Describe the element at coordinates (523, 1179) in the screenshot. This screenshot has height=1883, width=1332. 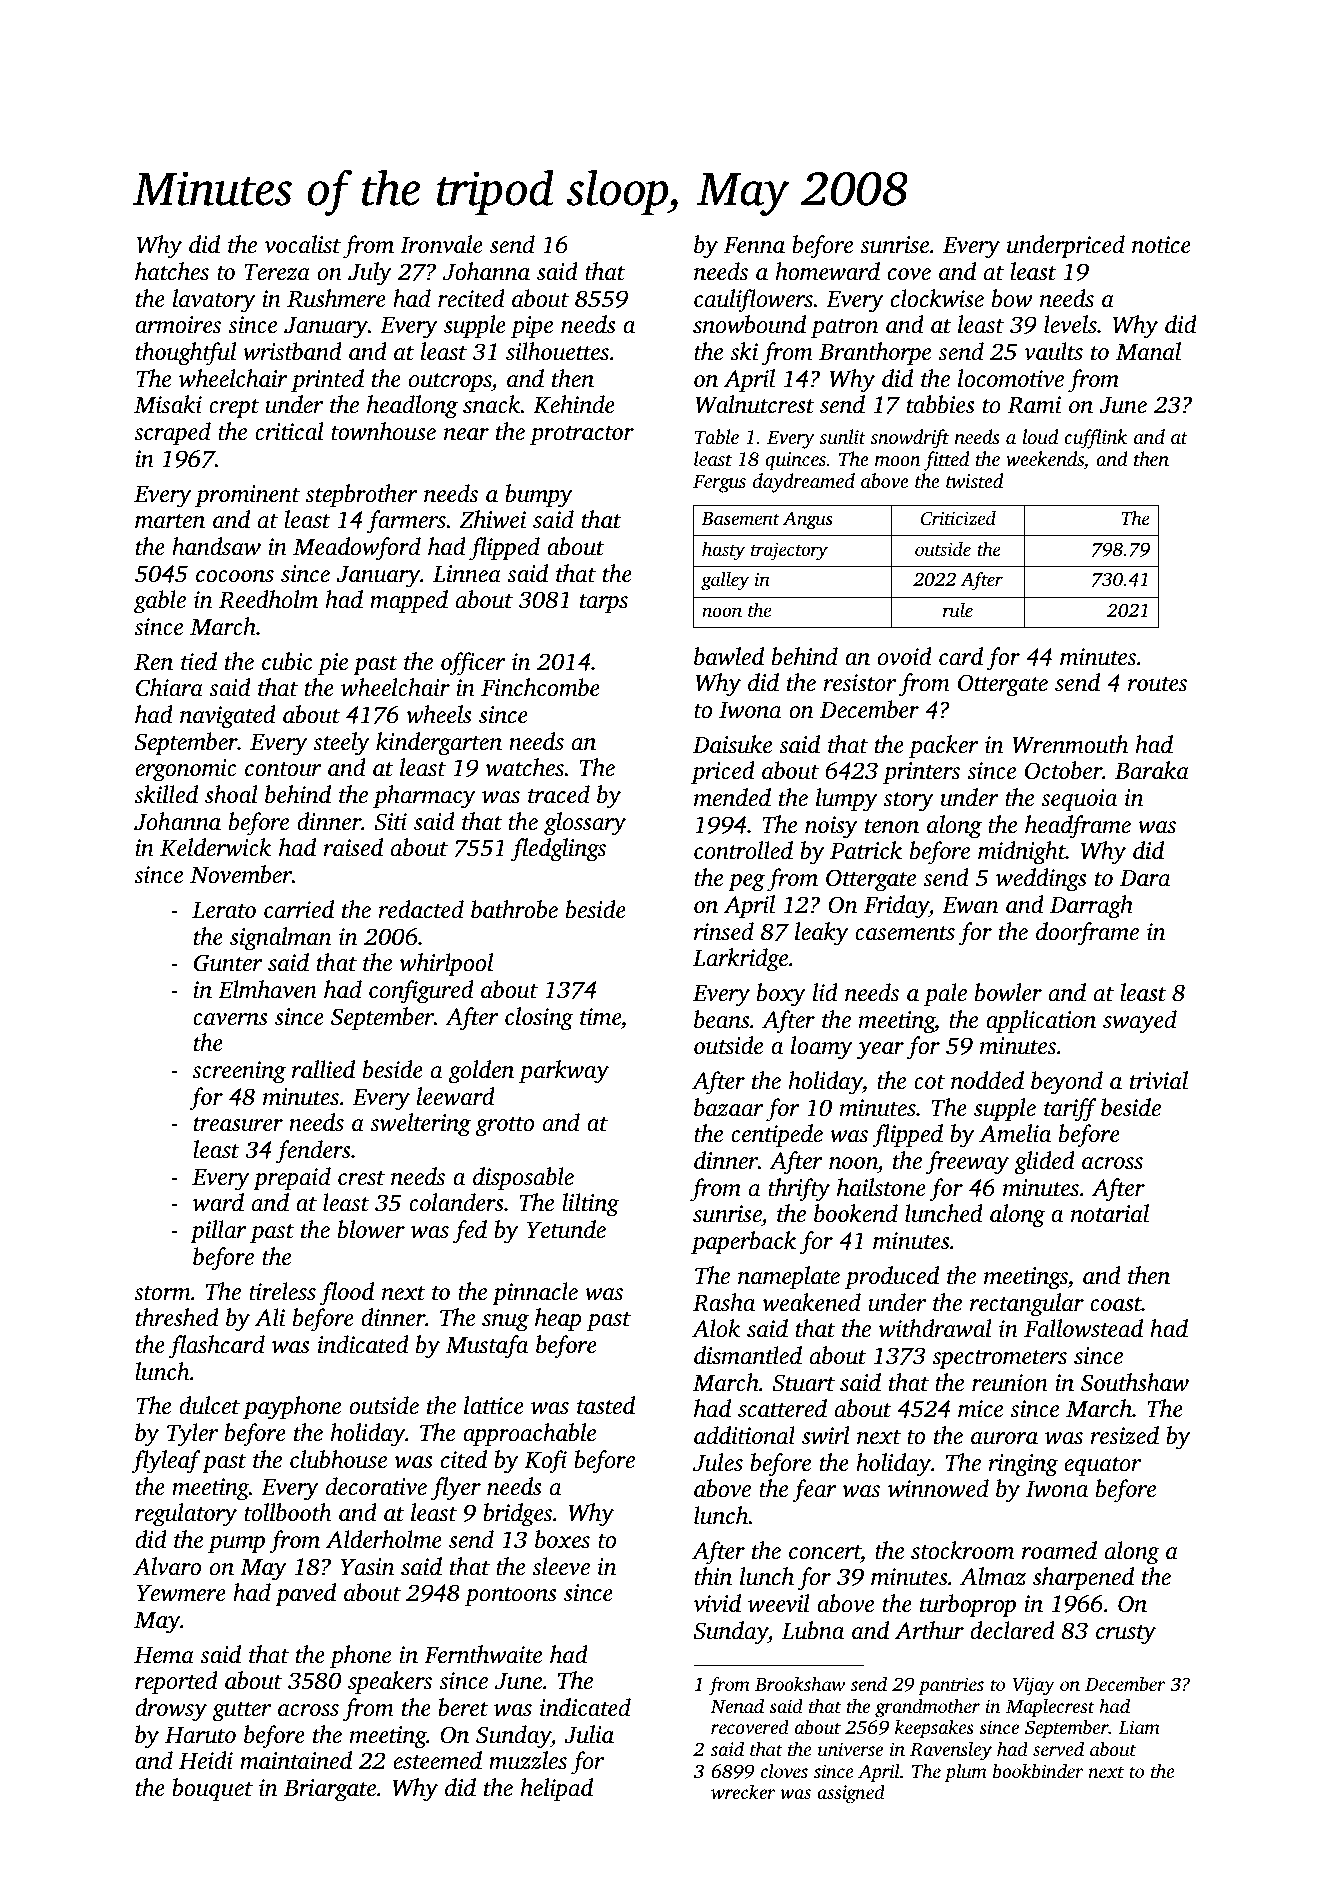
I see `disposable` at that location.
